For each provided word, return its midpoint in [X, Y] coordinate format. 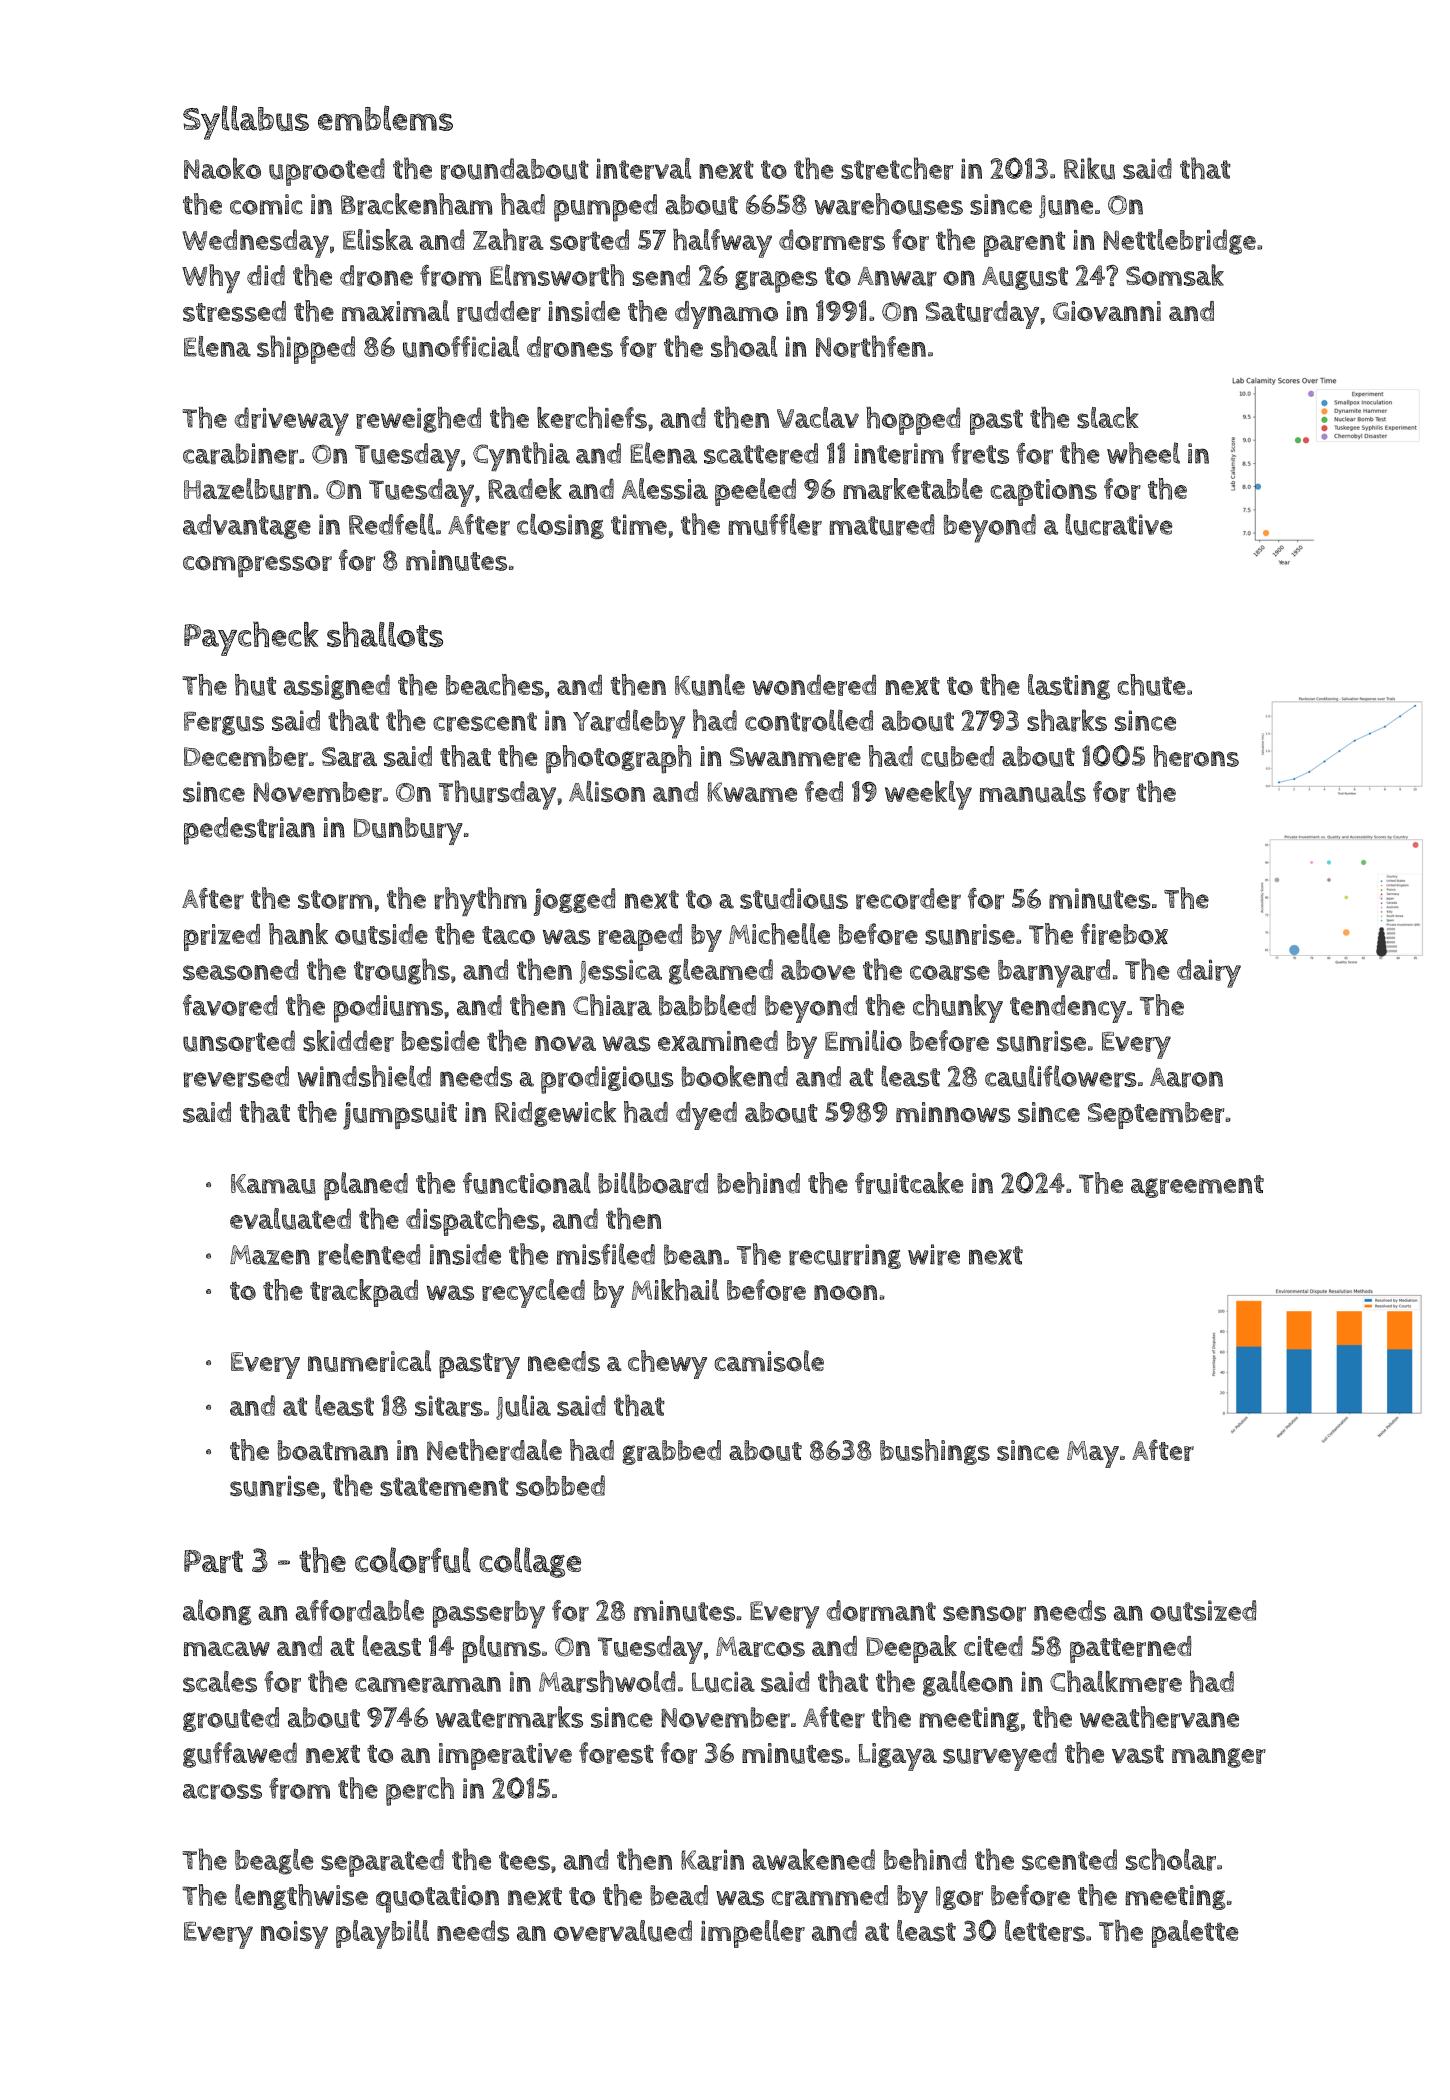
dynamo [726, 315]
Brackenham [416, 204]
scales [220, 1681]
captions [1044, 492]
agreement [1197, 1186]
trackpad [364, 1293]
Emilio [863, 1040]
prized [222, 937]
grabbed [671, 1452]
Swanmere [795, 757]
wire [934, 1255]
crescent [485, 722]
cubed [957, 756]
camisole [769, 1361]
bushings [935, 1452]
